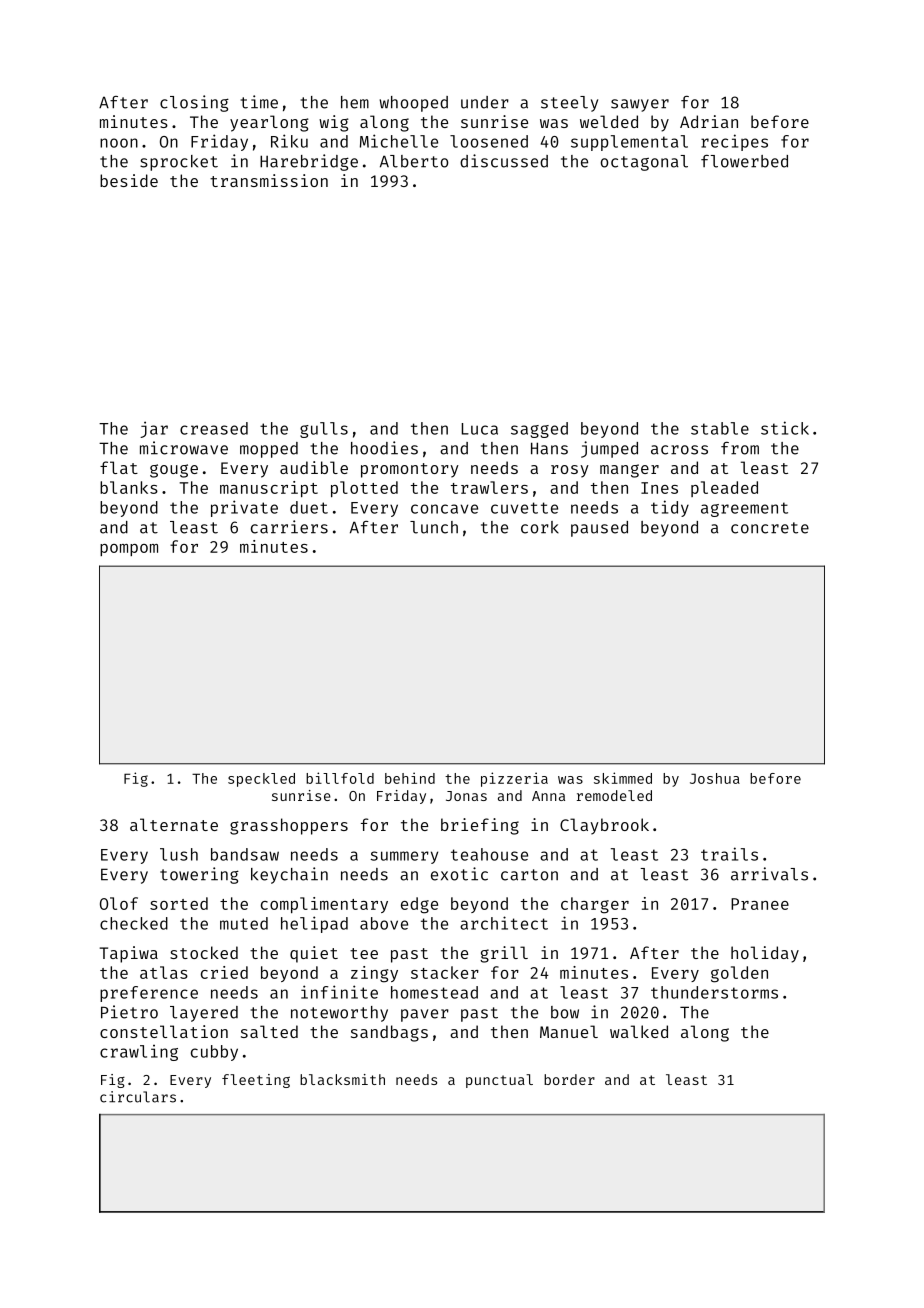 The image size is (924, 1308). What do you see at coordinates (194, 103) in the document?
I see `closing` at bounding box center [194, 103].
